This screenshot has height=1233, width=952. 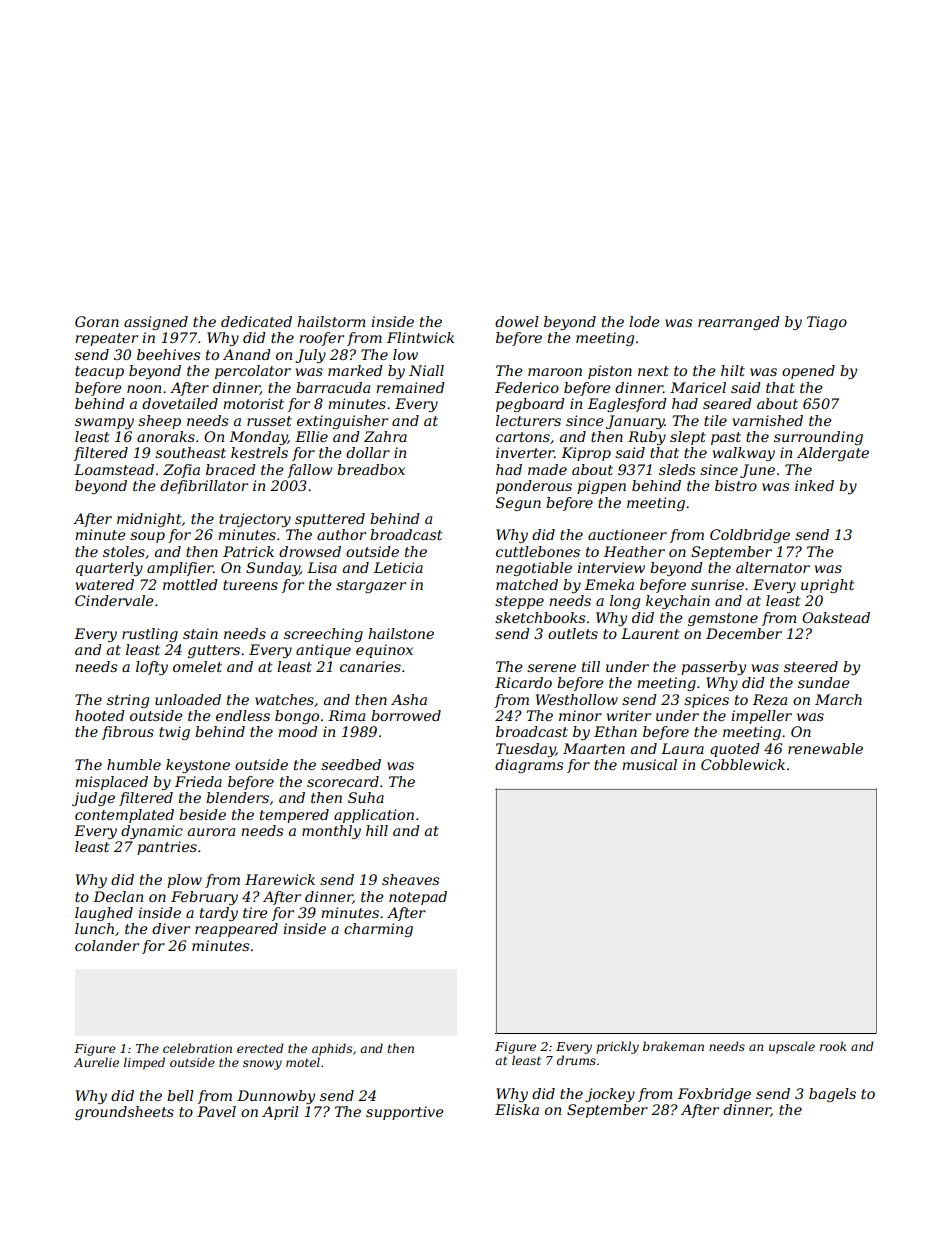 What do you see at coordinates (825, 748) in the screenshot?
I see `renewable` at bounding box center [825, 748].
